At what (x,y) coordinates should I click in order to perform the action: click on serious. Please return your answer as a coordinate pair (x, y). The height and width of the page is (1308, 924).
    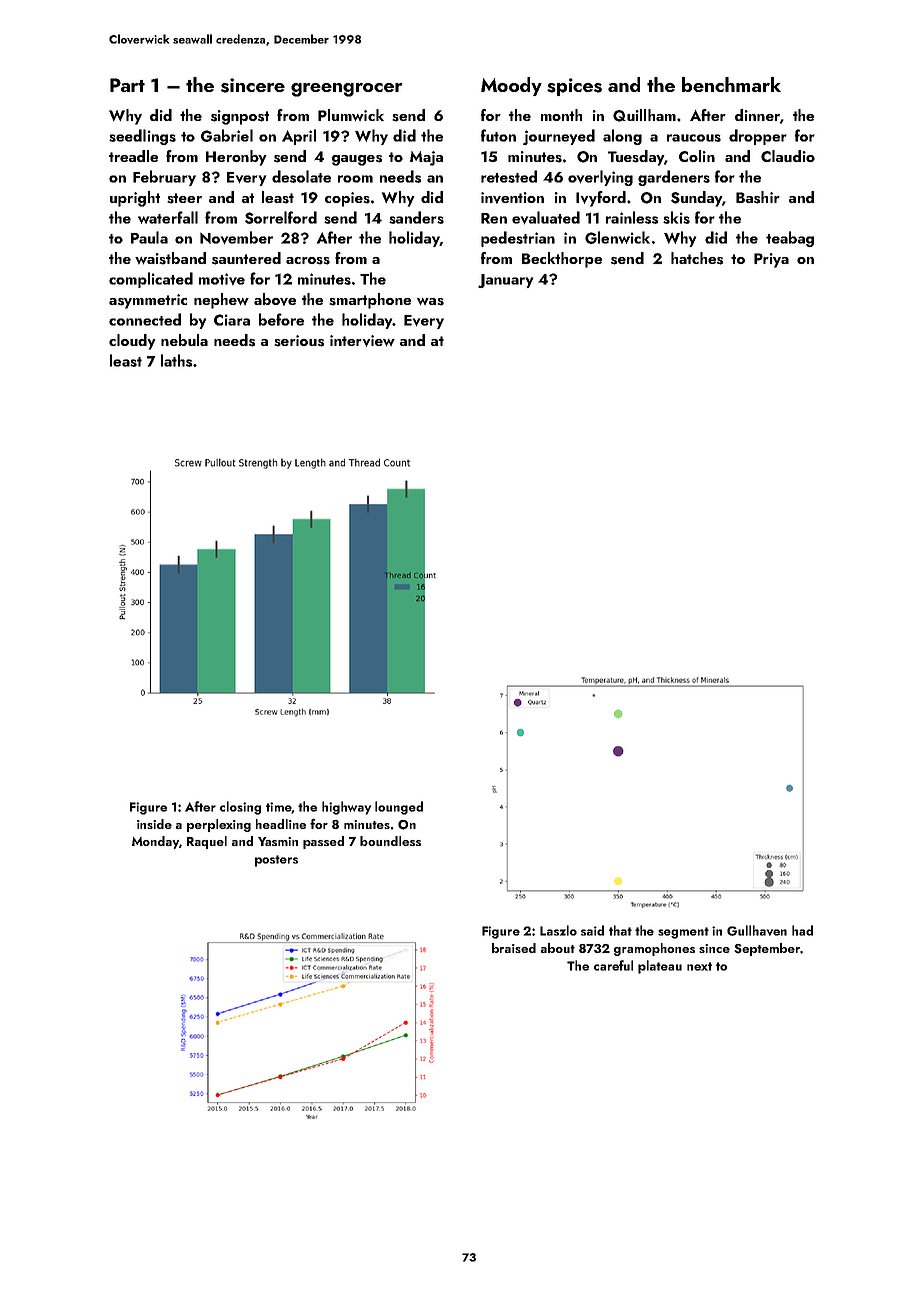
    Looking at the image, I should click on (299, 341).
